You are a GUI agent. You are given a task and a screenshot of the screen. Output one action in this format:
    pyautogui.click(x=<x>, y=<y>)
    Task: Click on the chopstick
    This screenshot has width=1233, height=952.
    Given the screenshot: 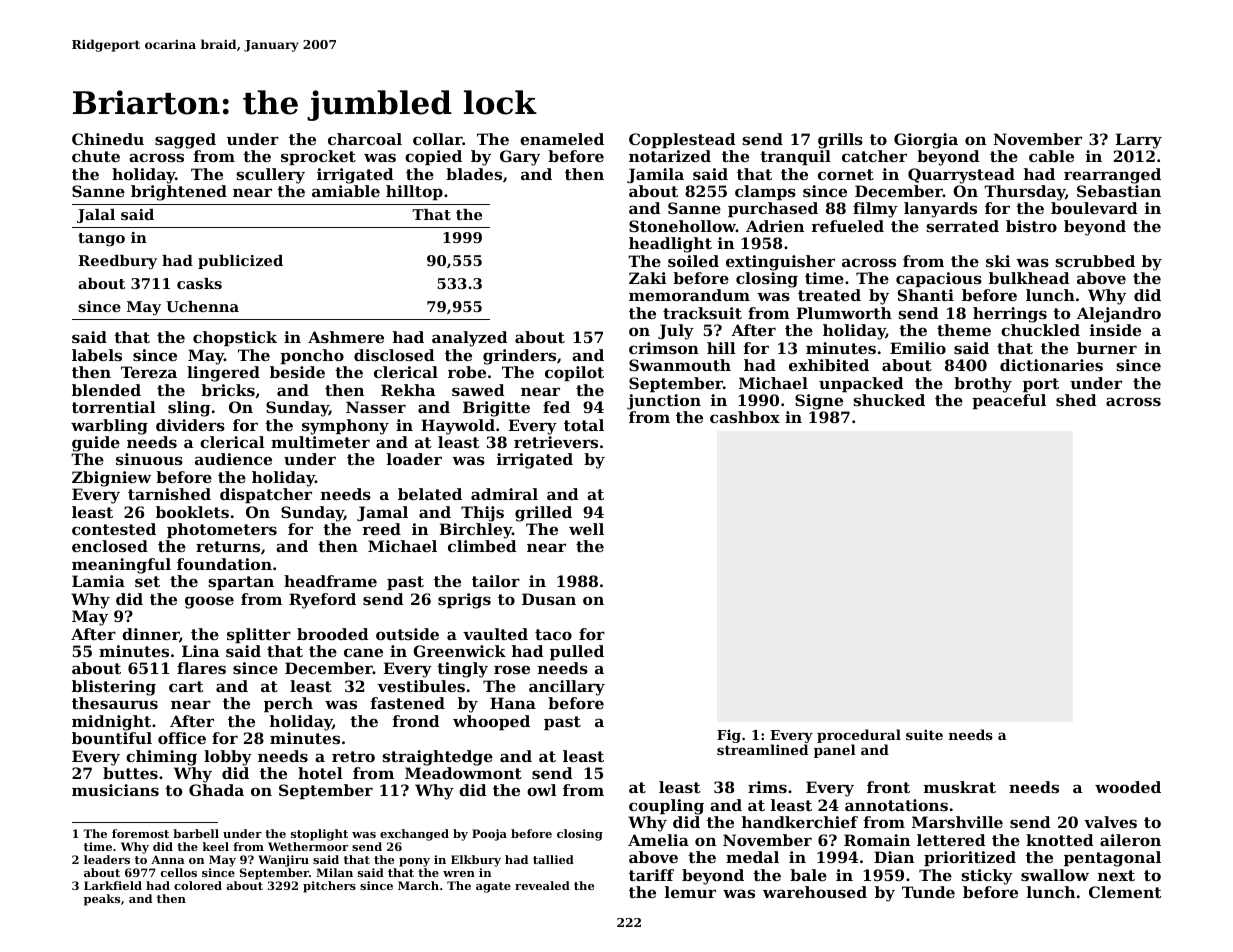 What is the action you would take?
    pyautogui.click(x=235, y=338)
